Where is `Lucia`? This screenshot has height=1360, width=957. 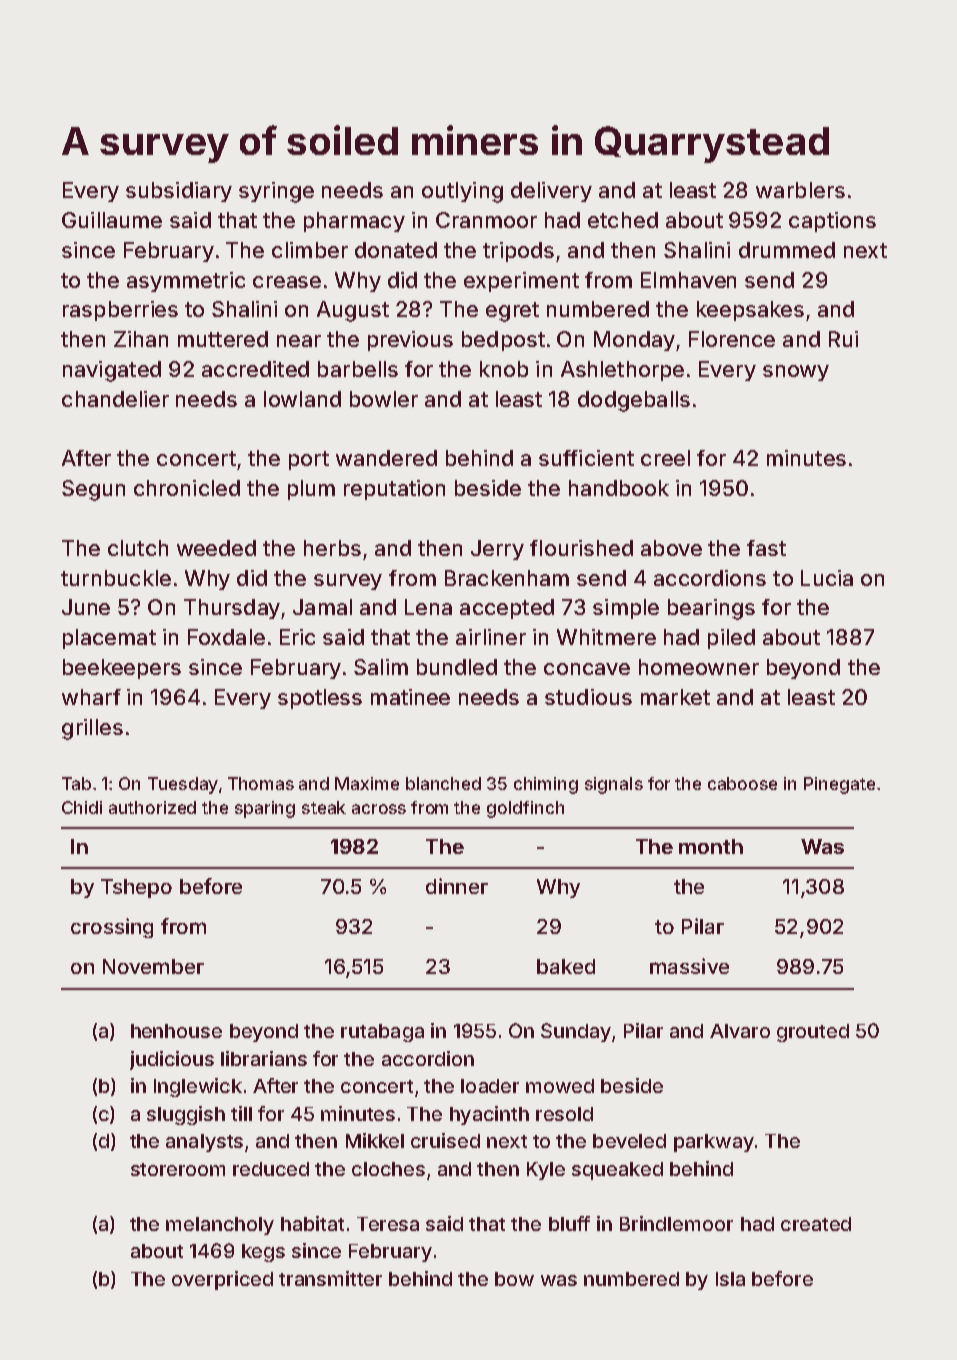 Lucia is located at coordinates (827, 578).
